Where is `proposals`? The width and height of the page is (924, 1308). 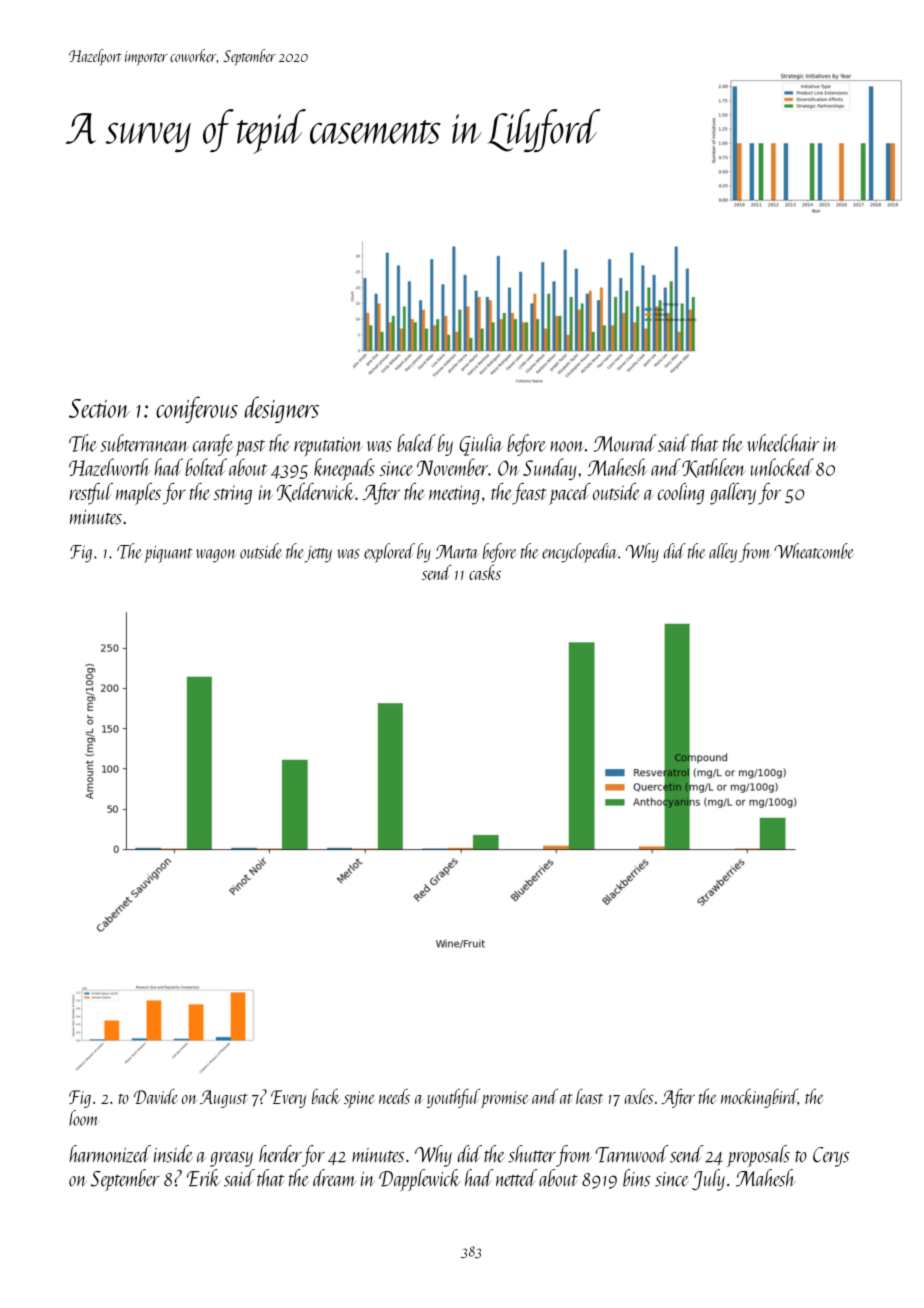 proposals is located at coordinates (758, 1156).
